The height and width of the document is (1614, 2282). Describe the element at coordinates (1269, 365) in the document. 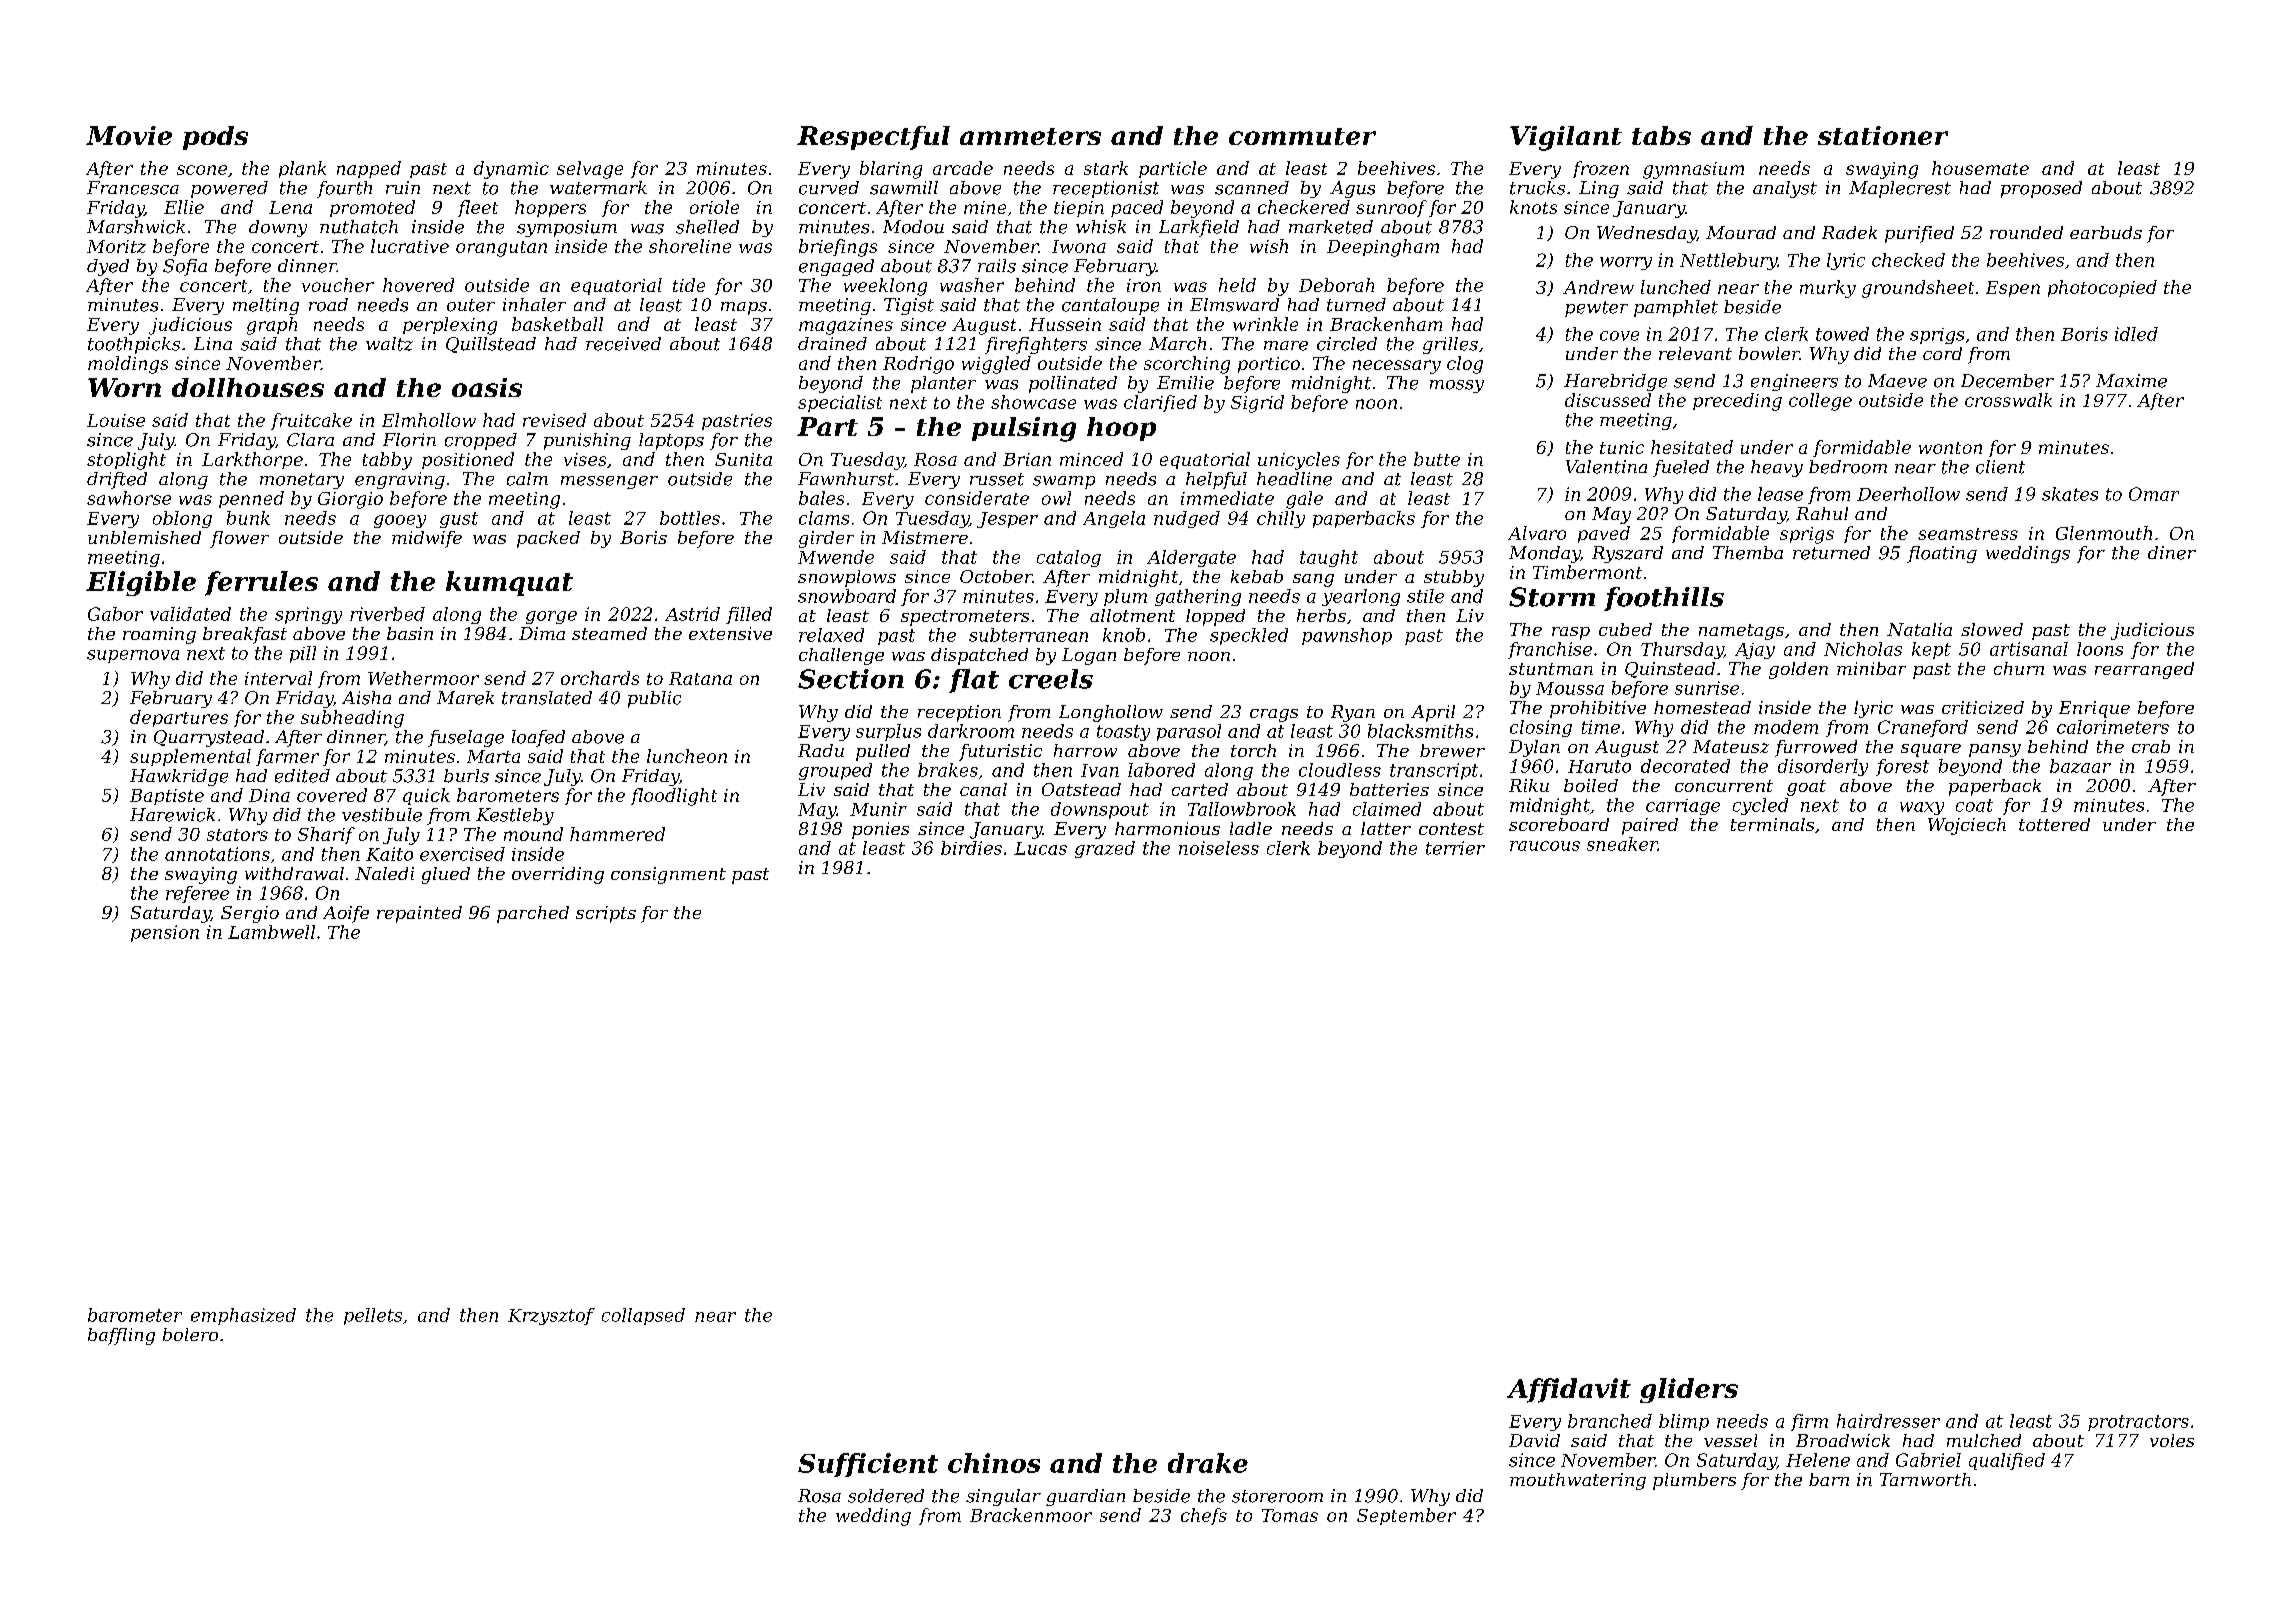

I see `portico` at that location.
